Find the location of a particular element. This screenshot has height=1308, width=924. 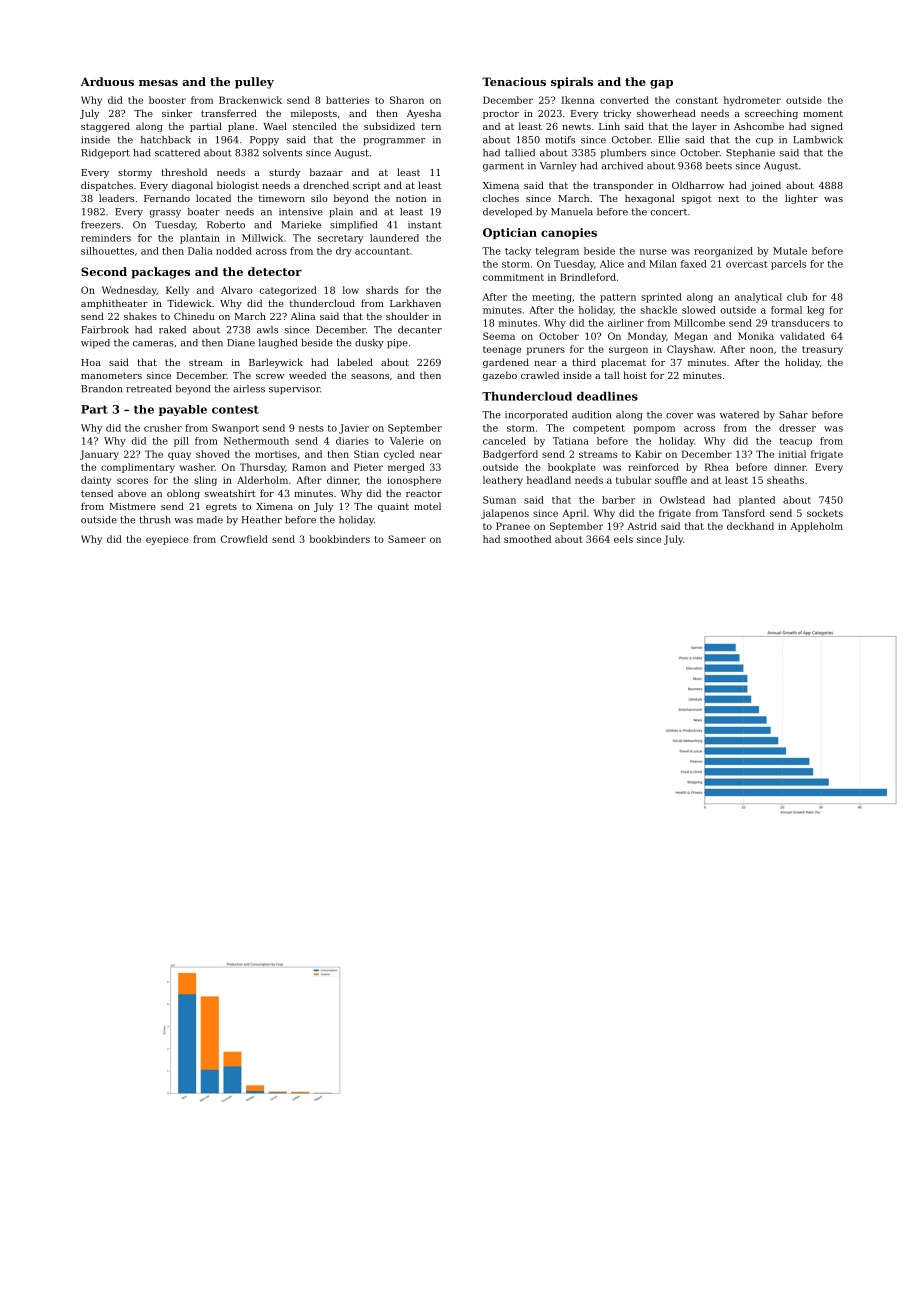

staggered is located at coordinates (105, 127).
